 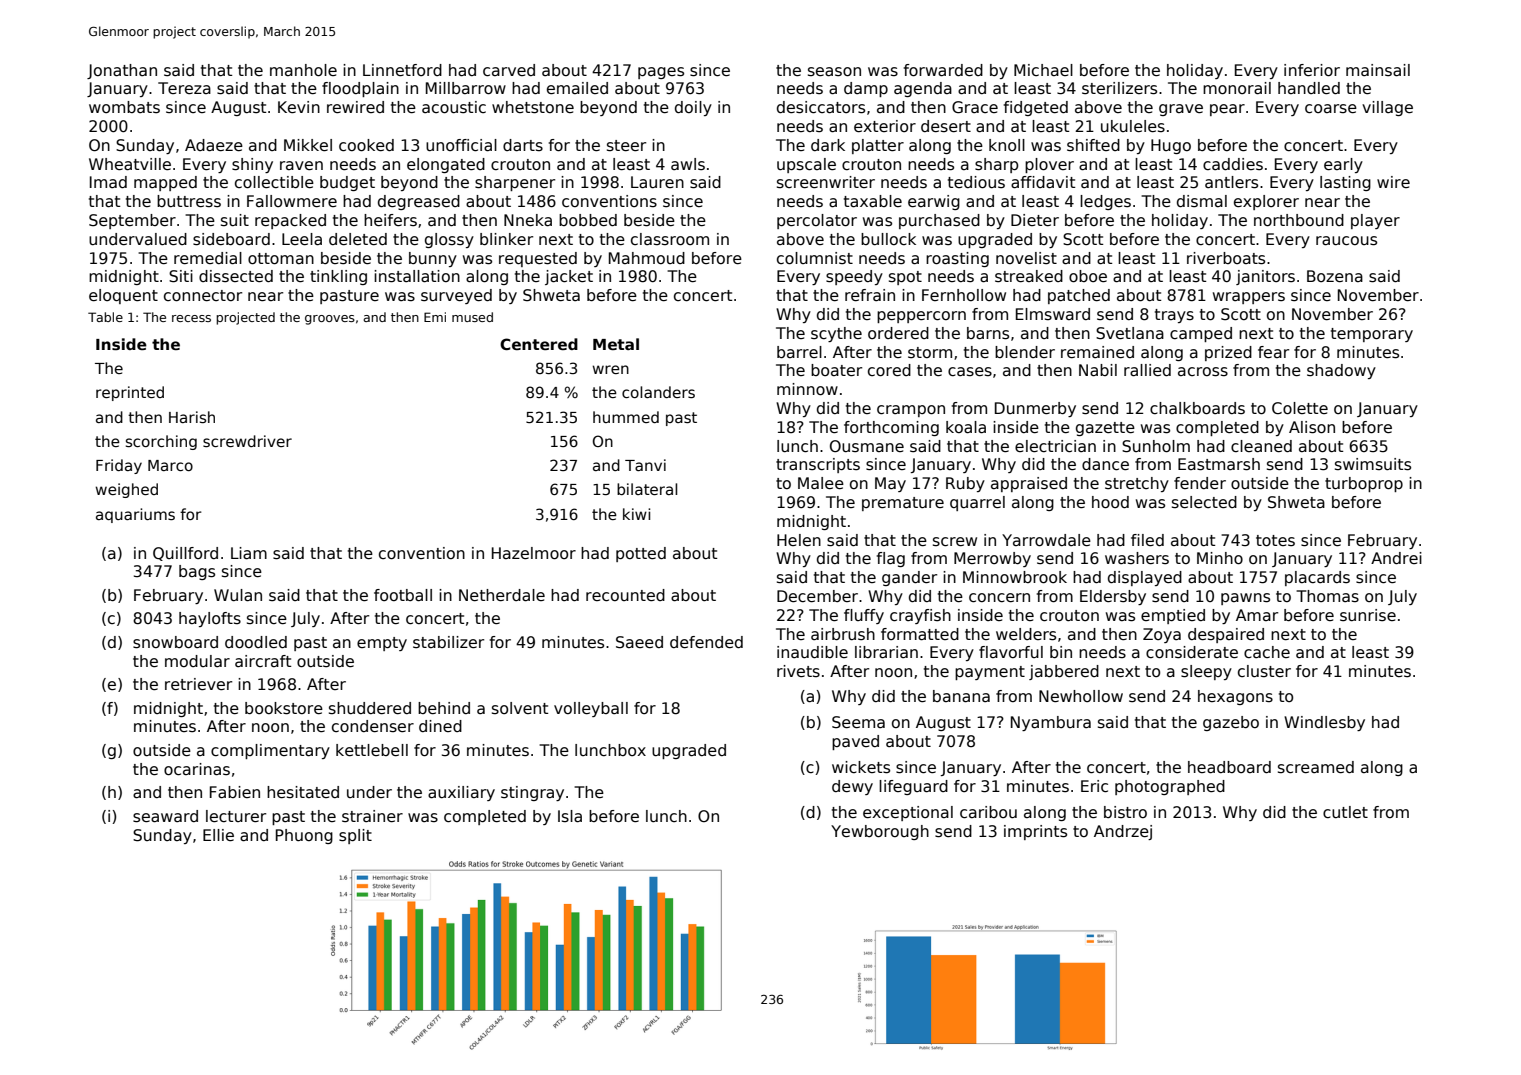 What do you see at coordinates (834, 72) in the document?
I see `season` at bounding box center [834, 72].
